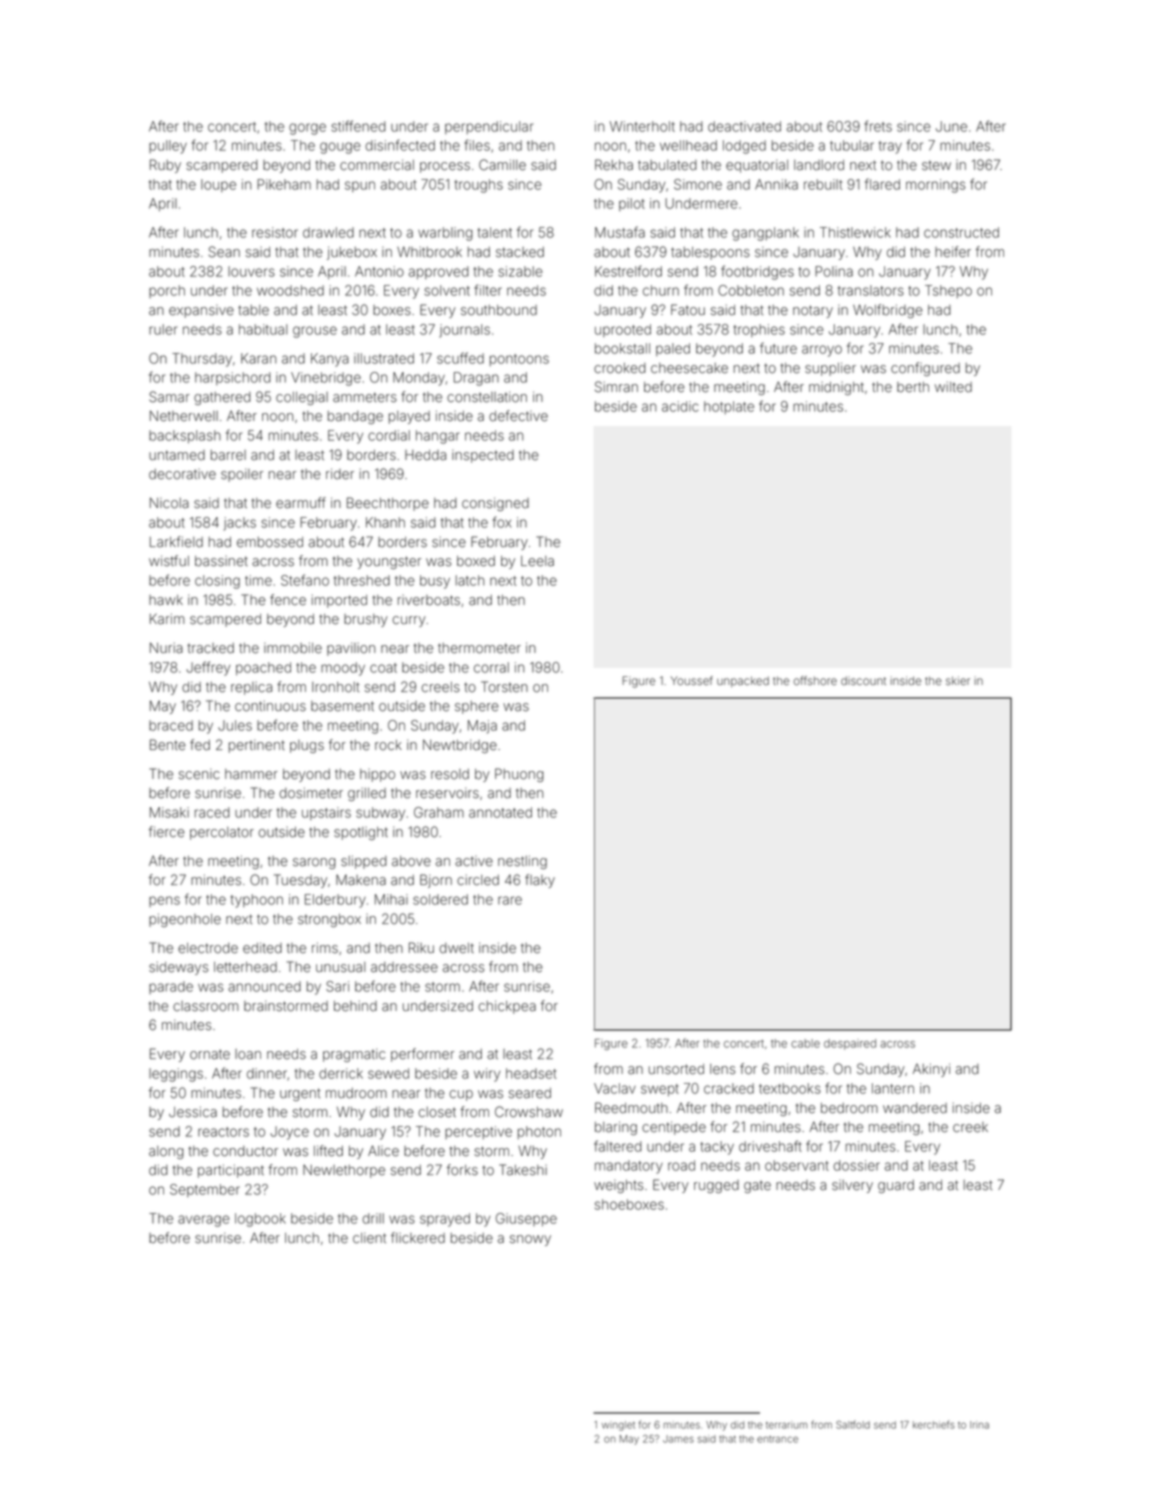  Describe the element at coordinates (168, 147) in the document. I see `pulley` at that location.
